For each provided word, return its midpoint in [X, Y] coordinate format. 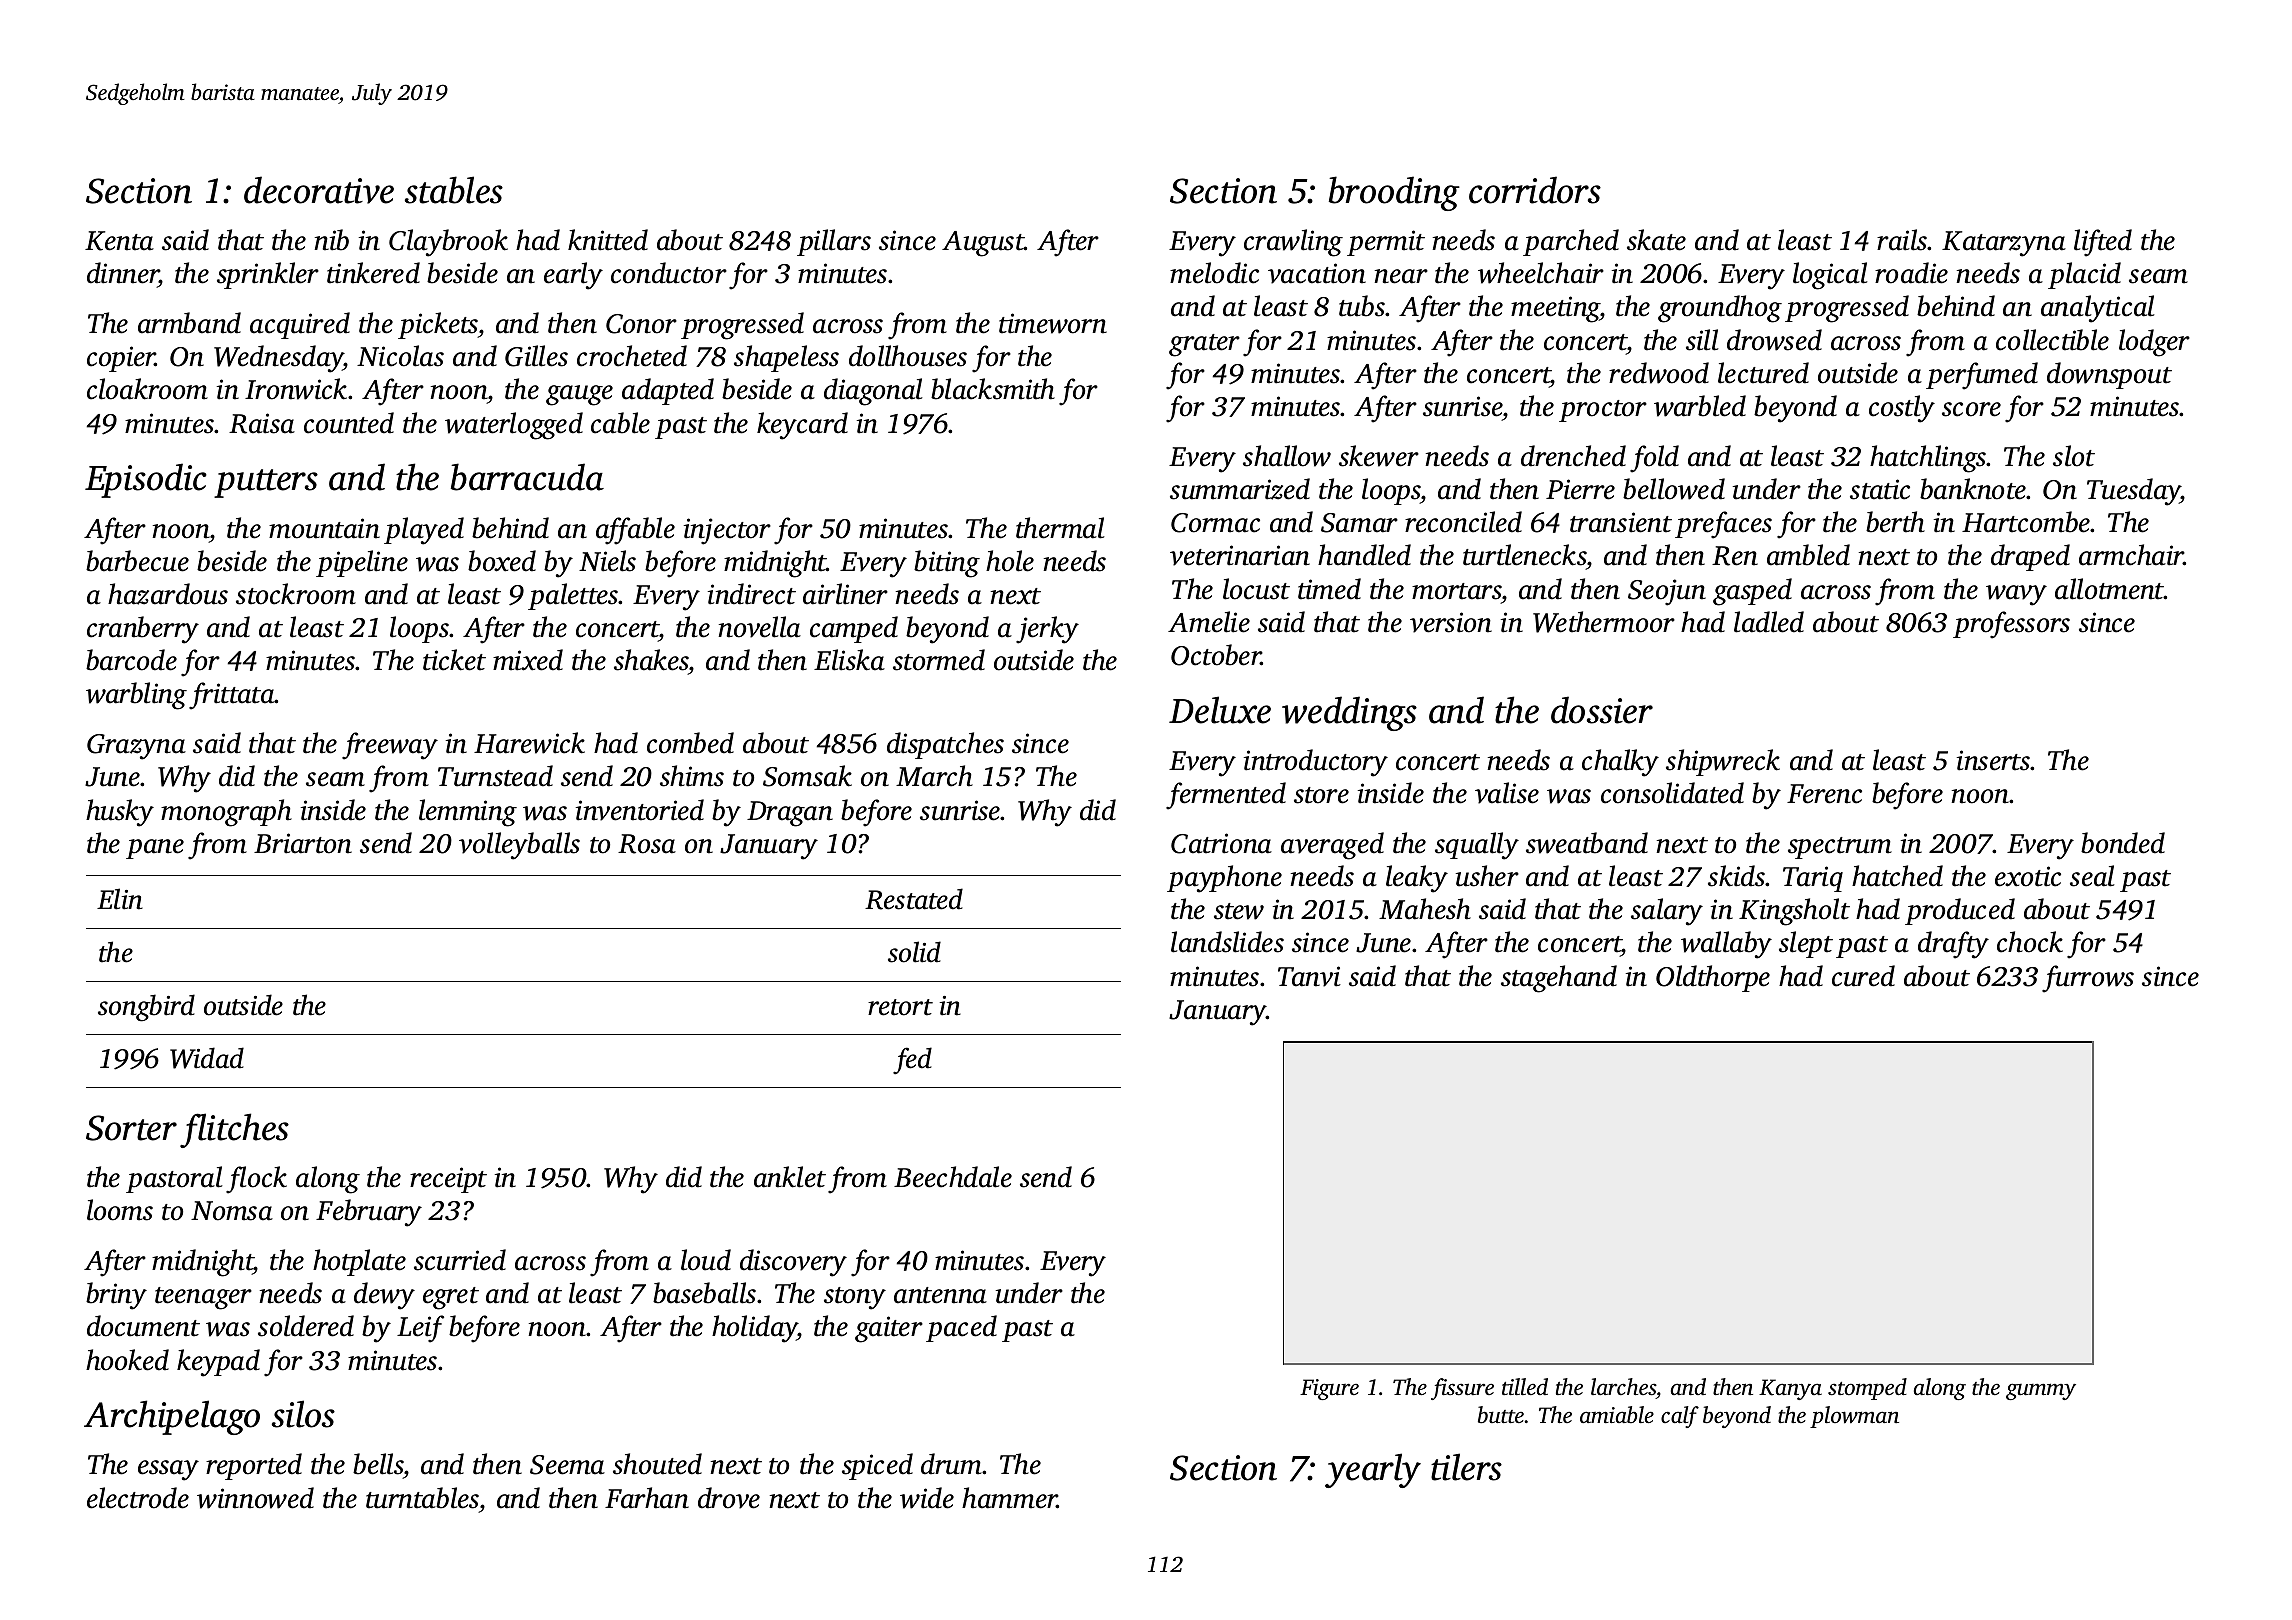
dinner [123, 274]
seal [2092, 876]
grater [1204, 345]
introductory [1316, 763]
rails [1902, 240]
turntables [422, 1498]
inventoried [640, 810]
